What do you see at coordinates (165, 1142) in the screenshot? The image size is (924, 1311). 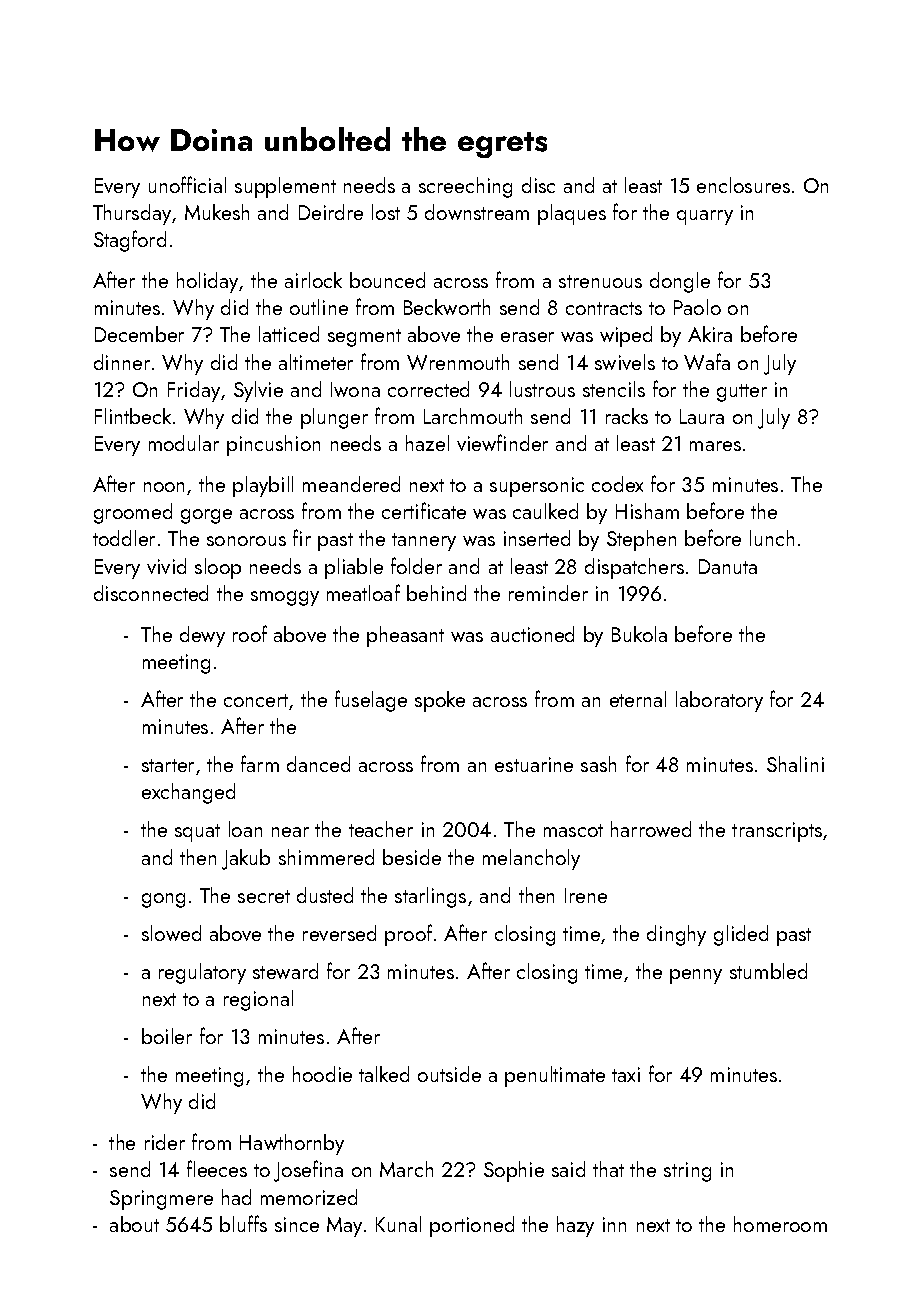 I see `rider` at bounding box center [165, 1142].
